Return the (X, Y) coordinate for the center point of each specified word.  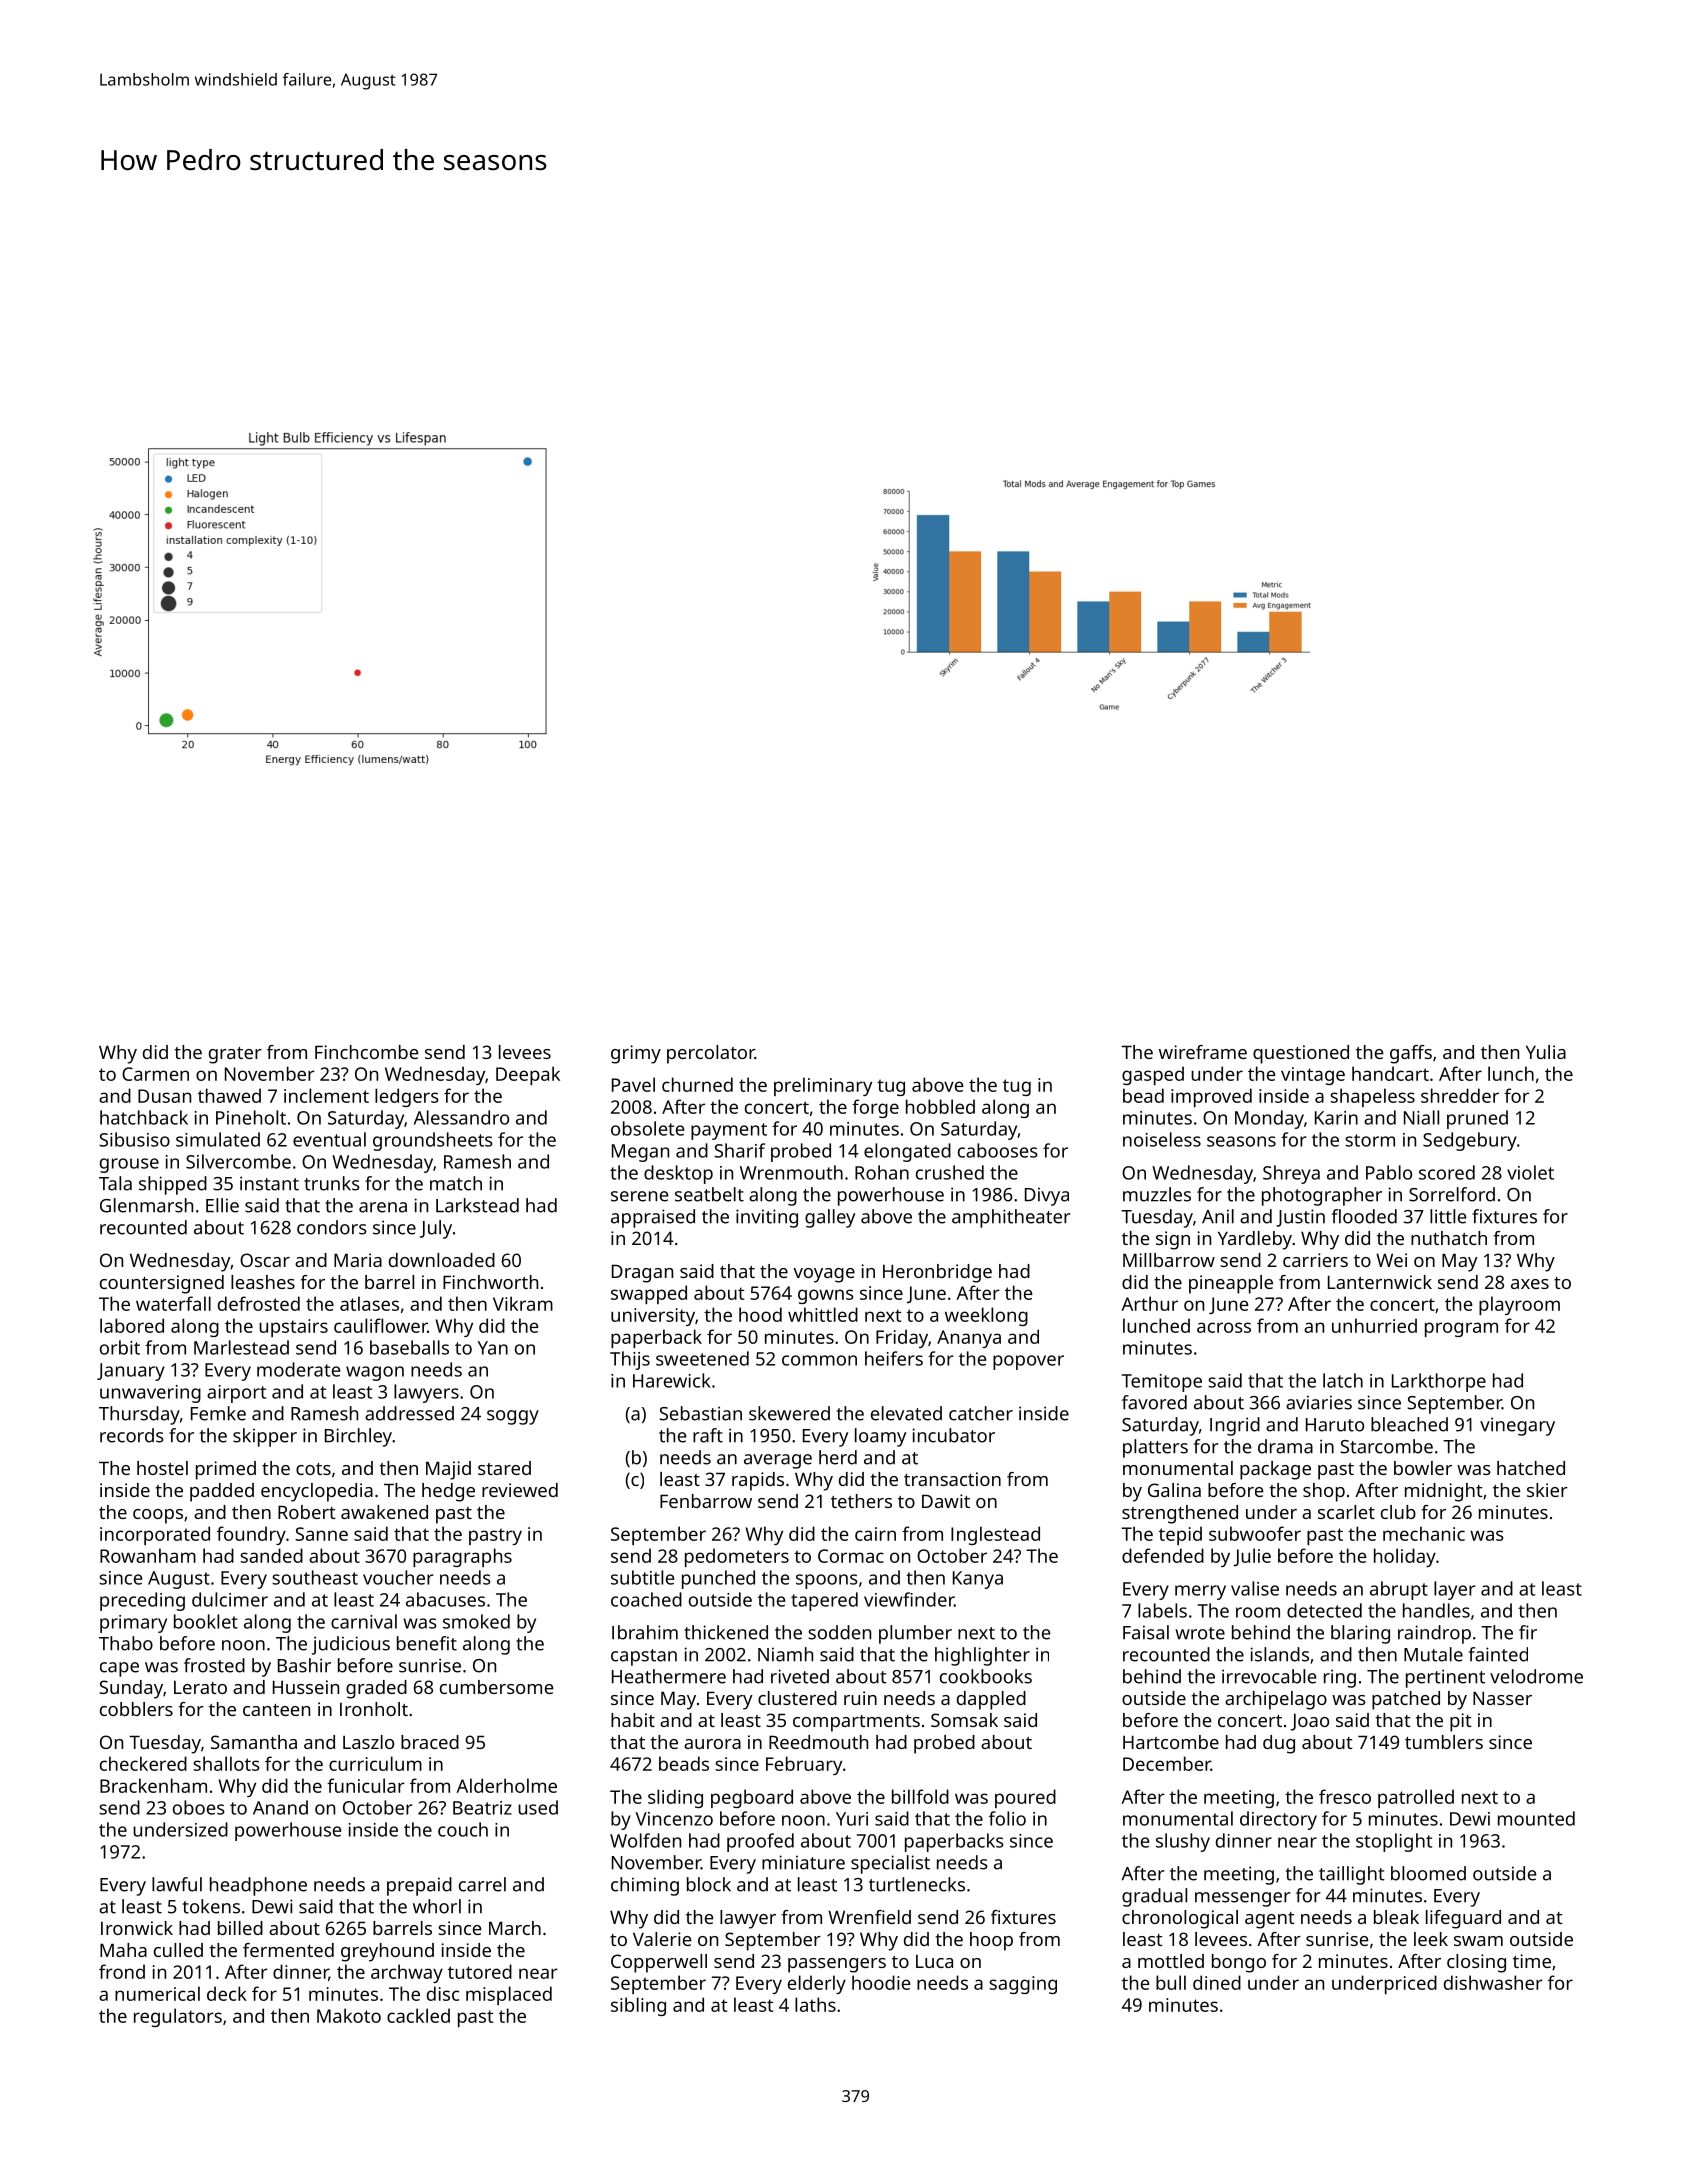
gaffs (1411, 1054)
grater (235, 1055)
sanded (271, 1555)
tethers (861, 1501)
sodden (839, 1632)
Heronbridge (937, 1273)
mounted (1536, 1818)
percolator (711, 1054)
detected (1324, 1610)
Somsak (964, 1720)
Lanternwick (1380, 1282)
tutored (480, 1971)
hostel (162, 1468)
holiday (1405, 1557)
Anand (280, 1807)
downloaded (442, 1260)
